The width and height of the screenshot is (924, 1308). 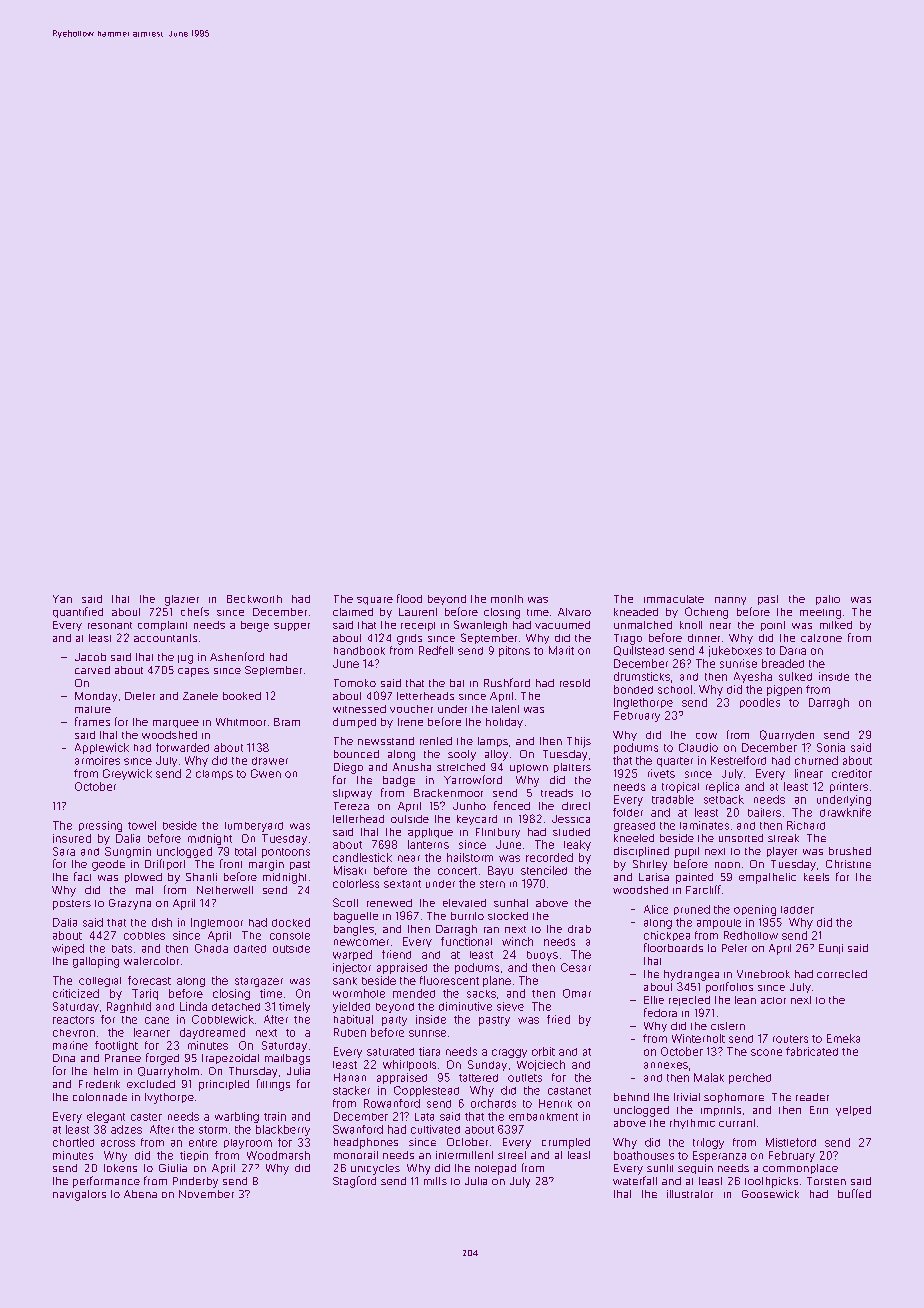 I want to click on brushed, so click(x=850, y=851).
